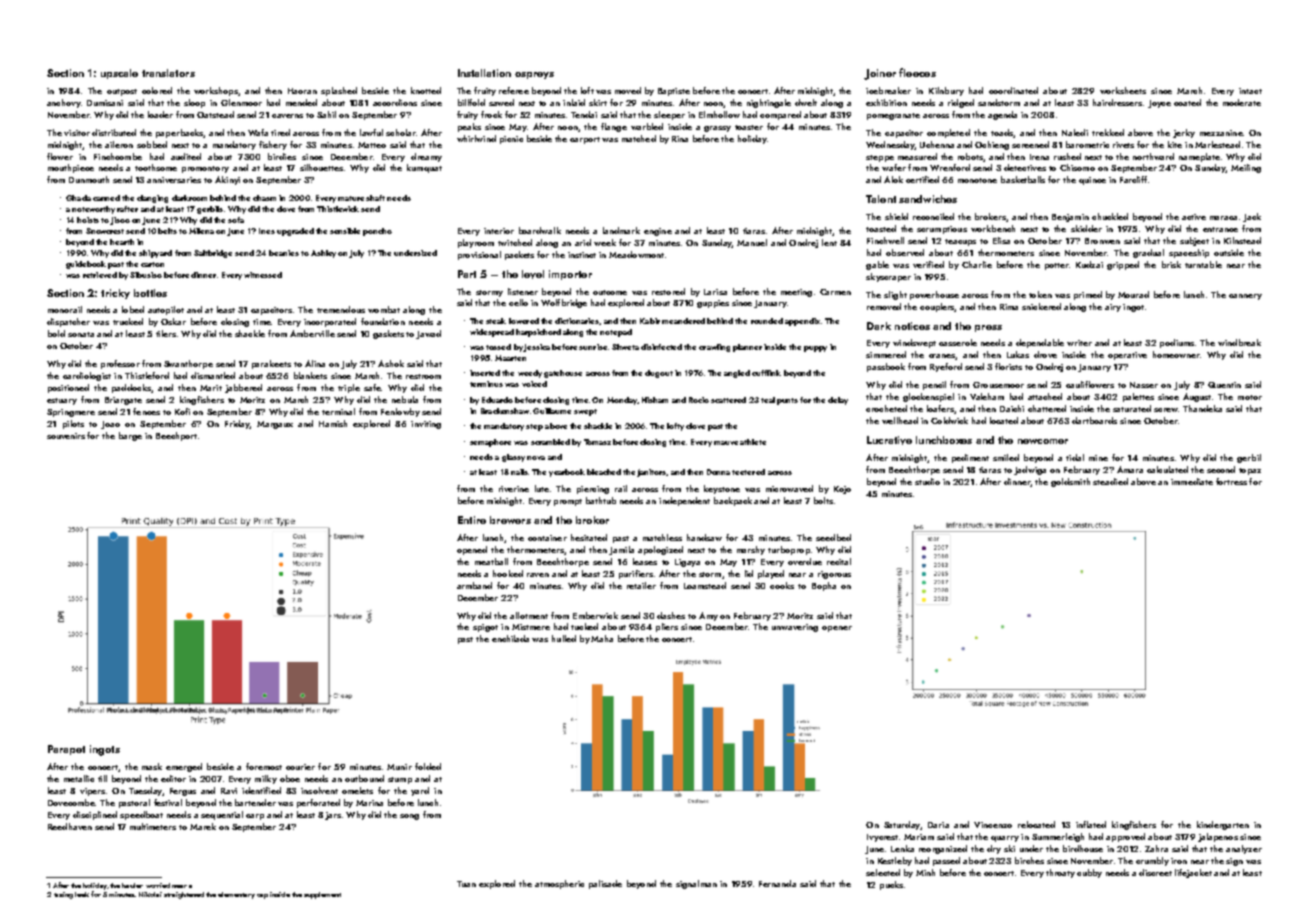 The height and width of the image is (924, 1308). I want to click on Tuan, so click(466, 884).
